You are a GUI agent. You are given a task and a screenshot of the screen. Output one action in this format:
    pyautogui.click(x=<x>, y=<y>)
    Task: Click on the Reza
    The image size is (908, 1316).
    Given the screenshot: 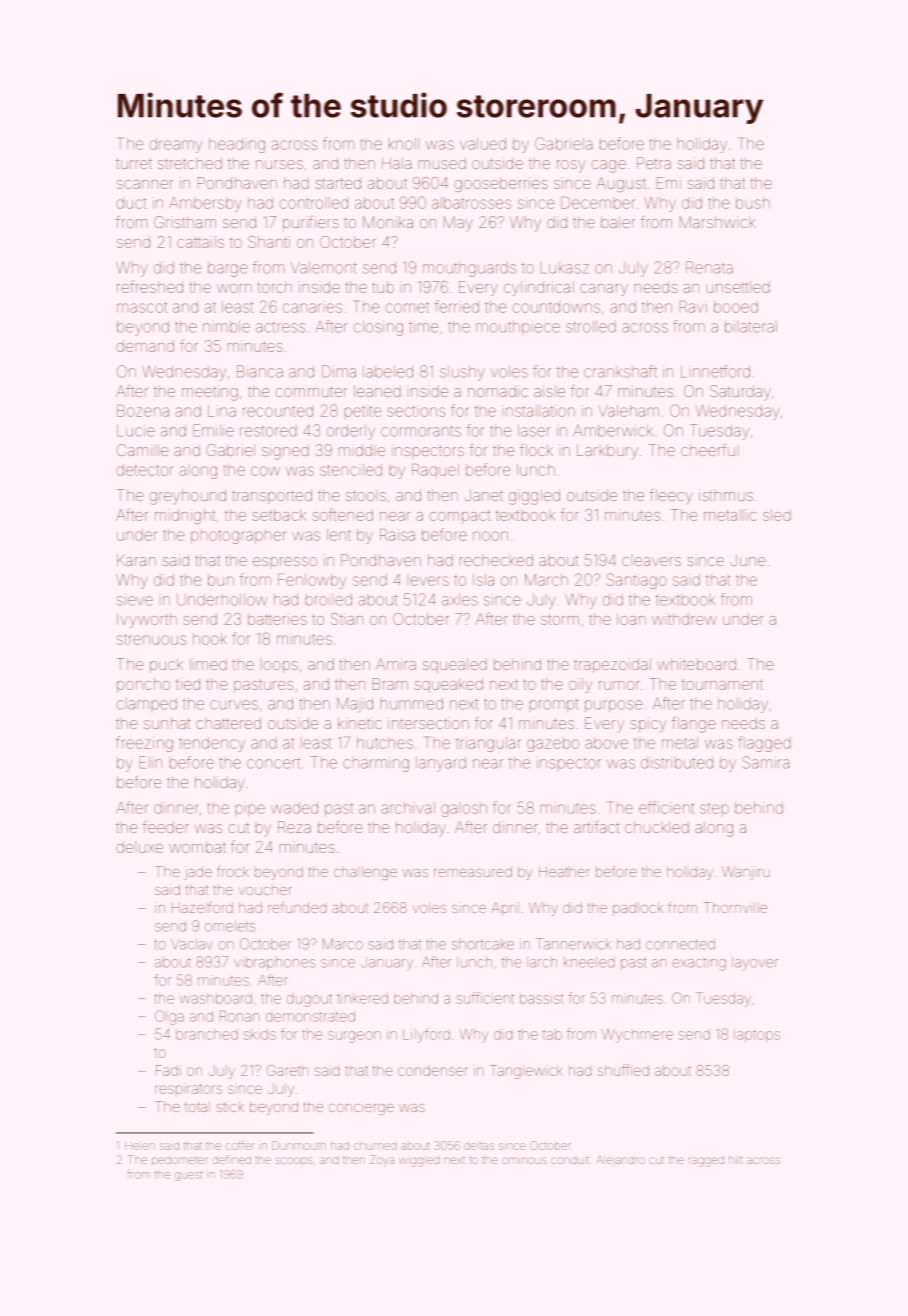 What is the action you would take?
    pyautogui.click(x=294, y=827)
